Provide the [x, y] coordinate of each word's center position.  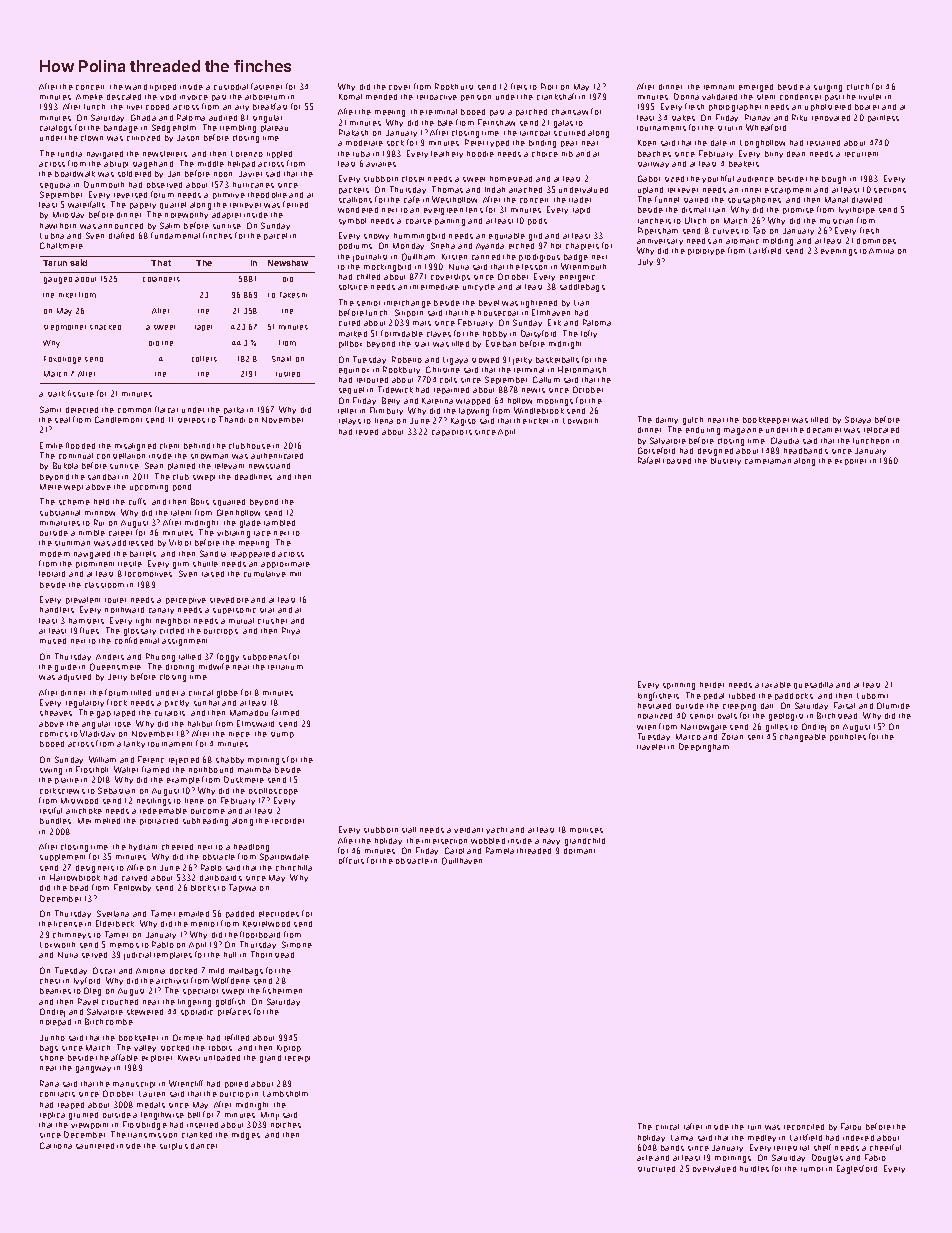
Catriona [56, 1145]
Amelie [89, 97]
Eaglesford [857, 1169]
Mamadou [249, 713]
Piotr [549, 86]
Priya [291, 631]
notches [286, 1125]
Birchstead [837, 715]
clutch [858, 87]
